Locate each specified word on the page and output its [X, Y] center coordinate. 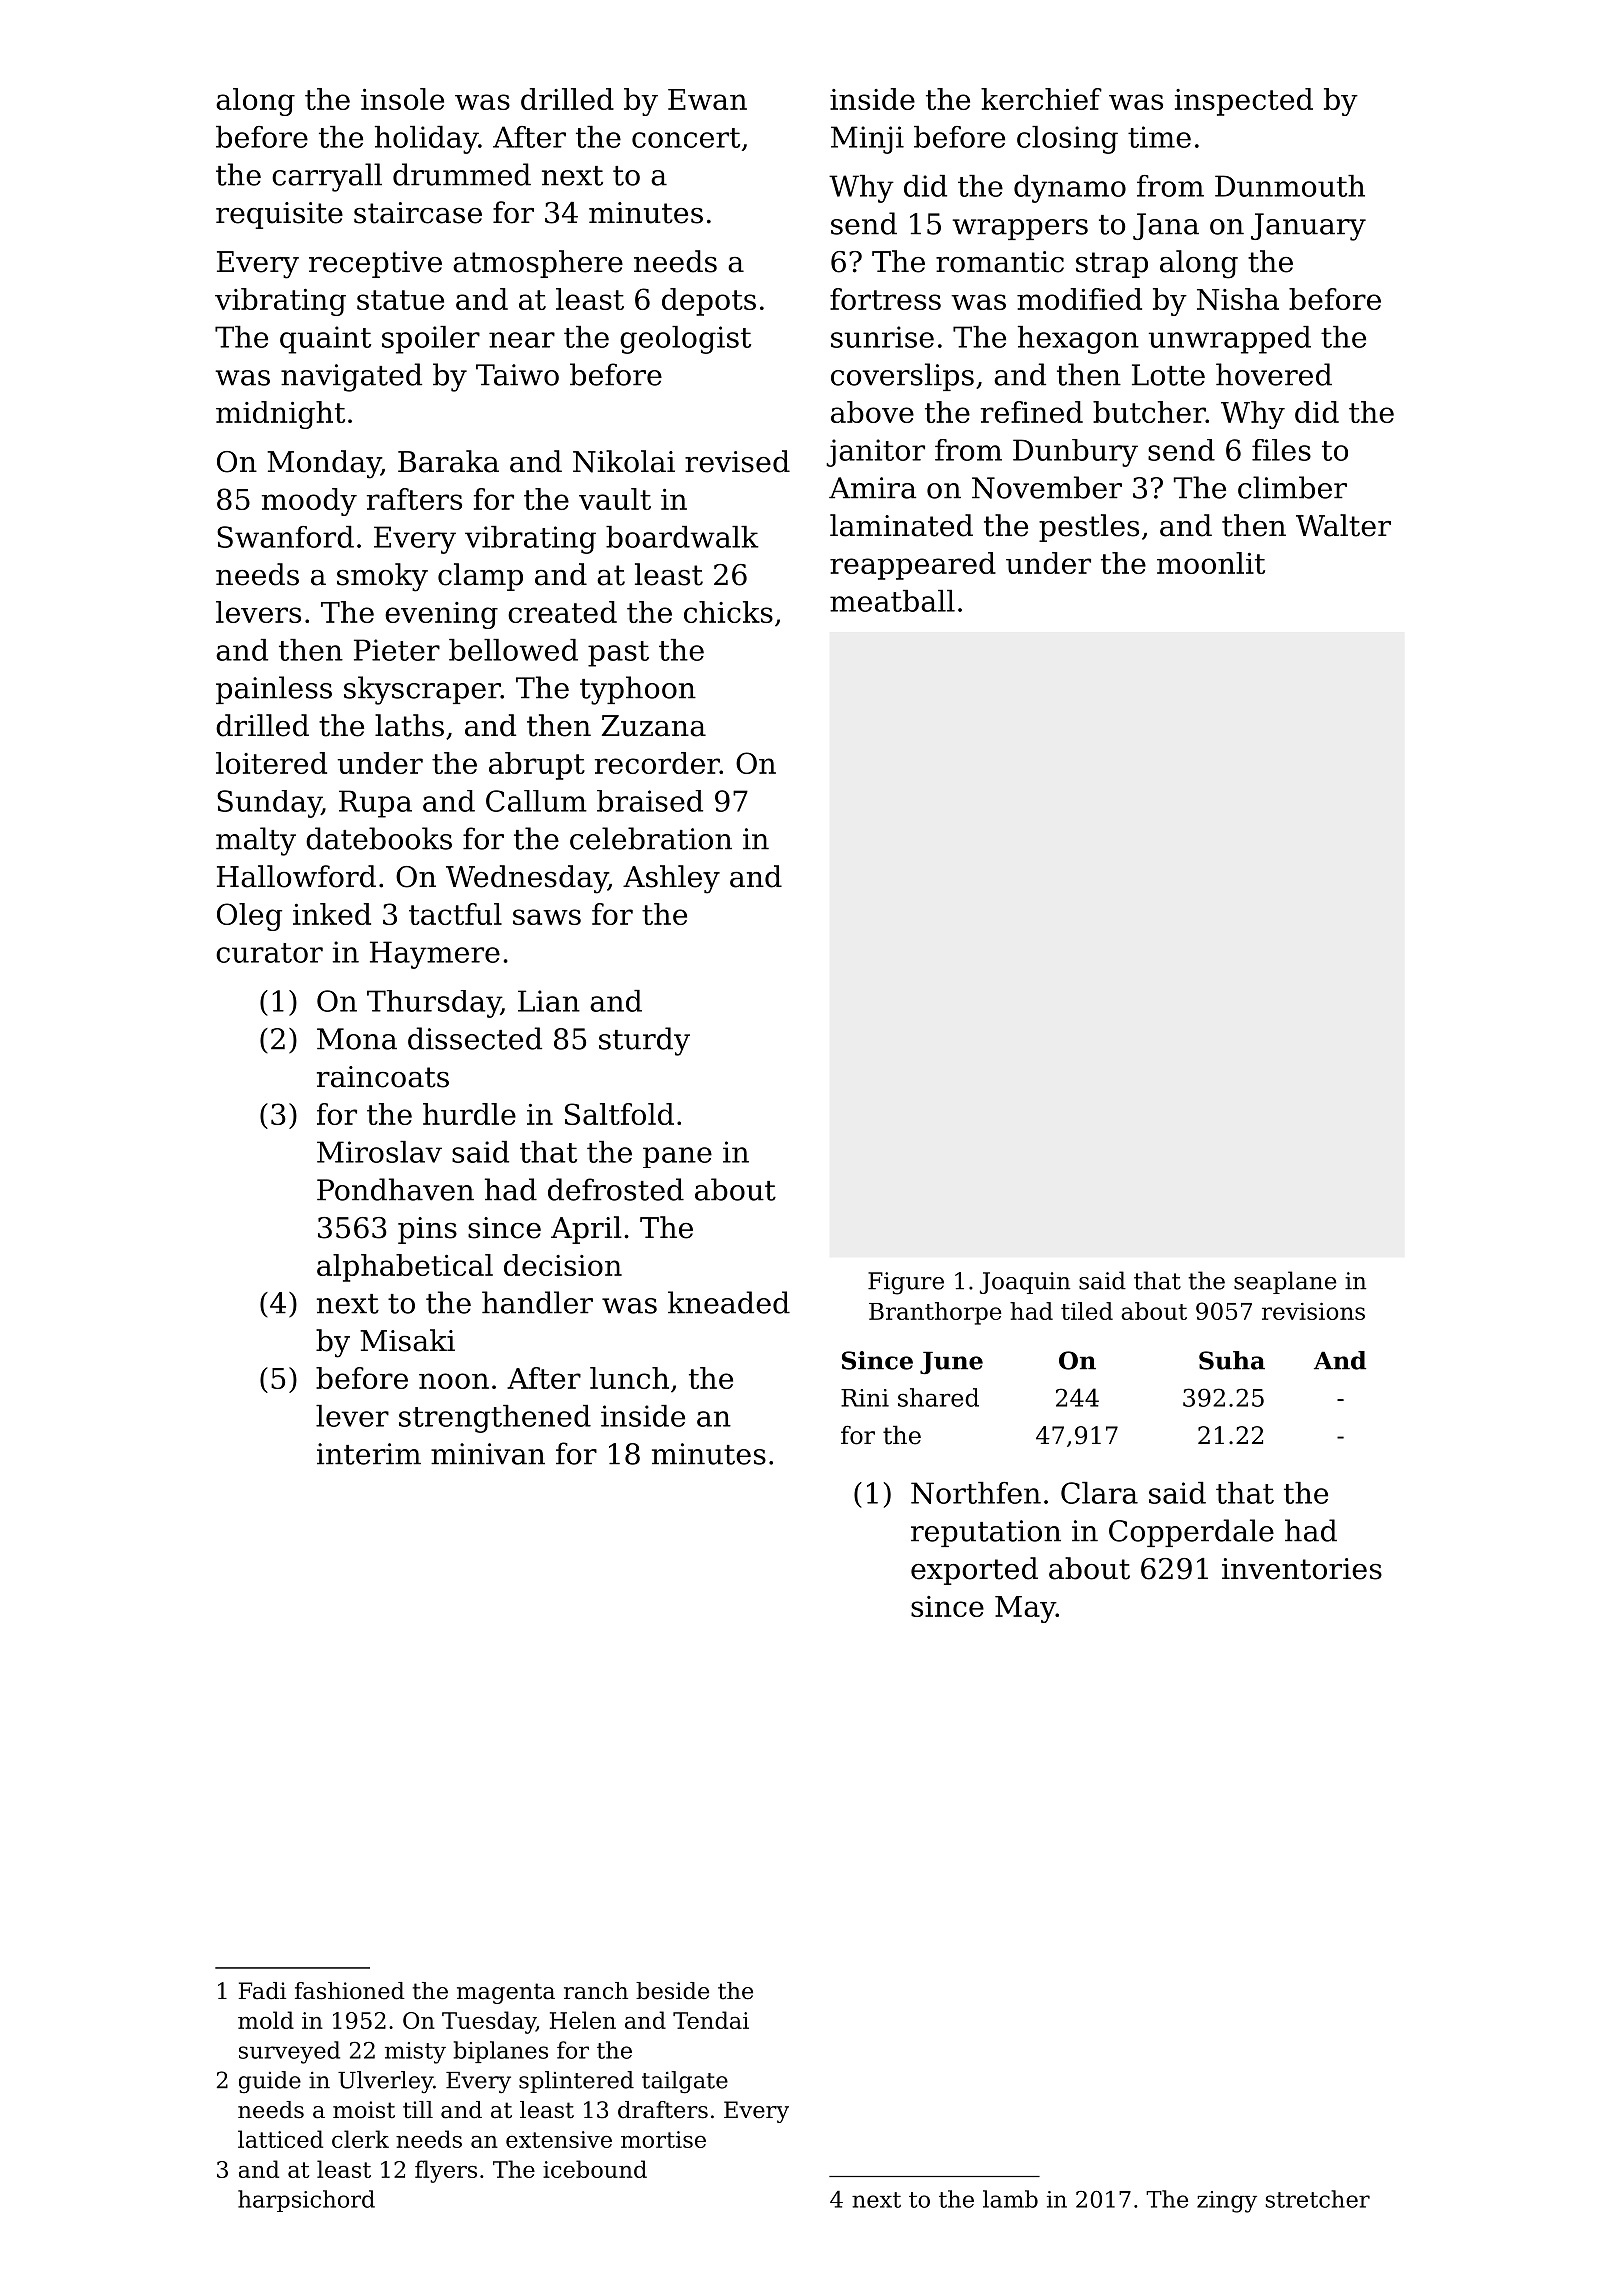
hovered [1274, 374]
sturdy [644, 1041]
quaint [325, 340]
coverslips [902, 377]
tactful [455, 914]
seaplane [1285, 1282]
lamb [1010, 2199]
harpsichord [306, 2201]
